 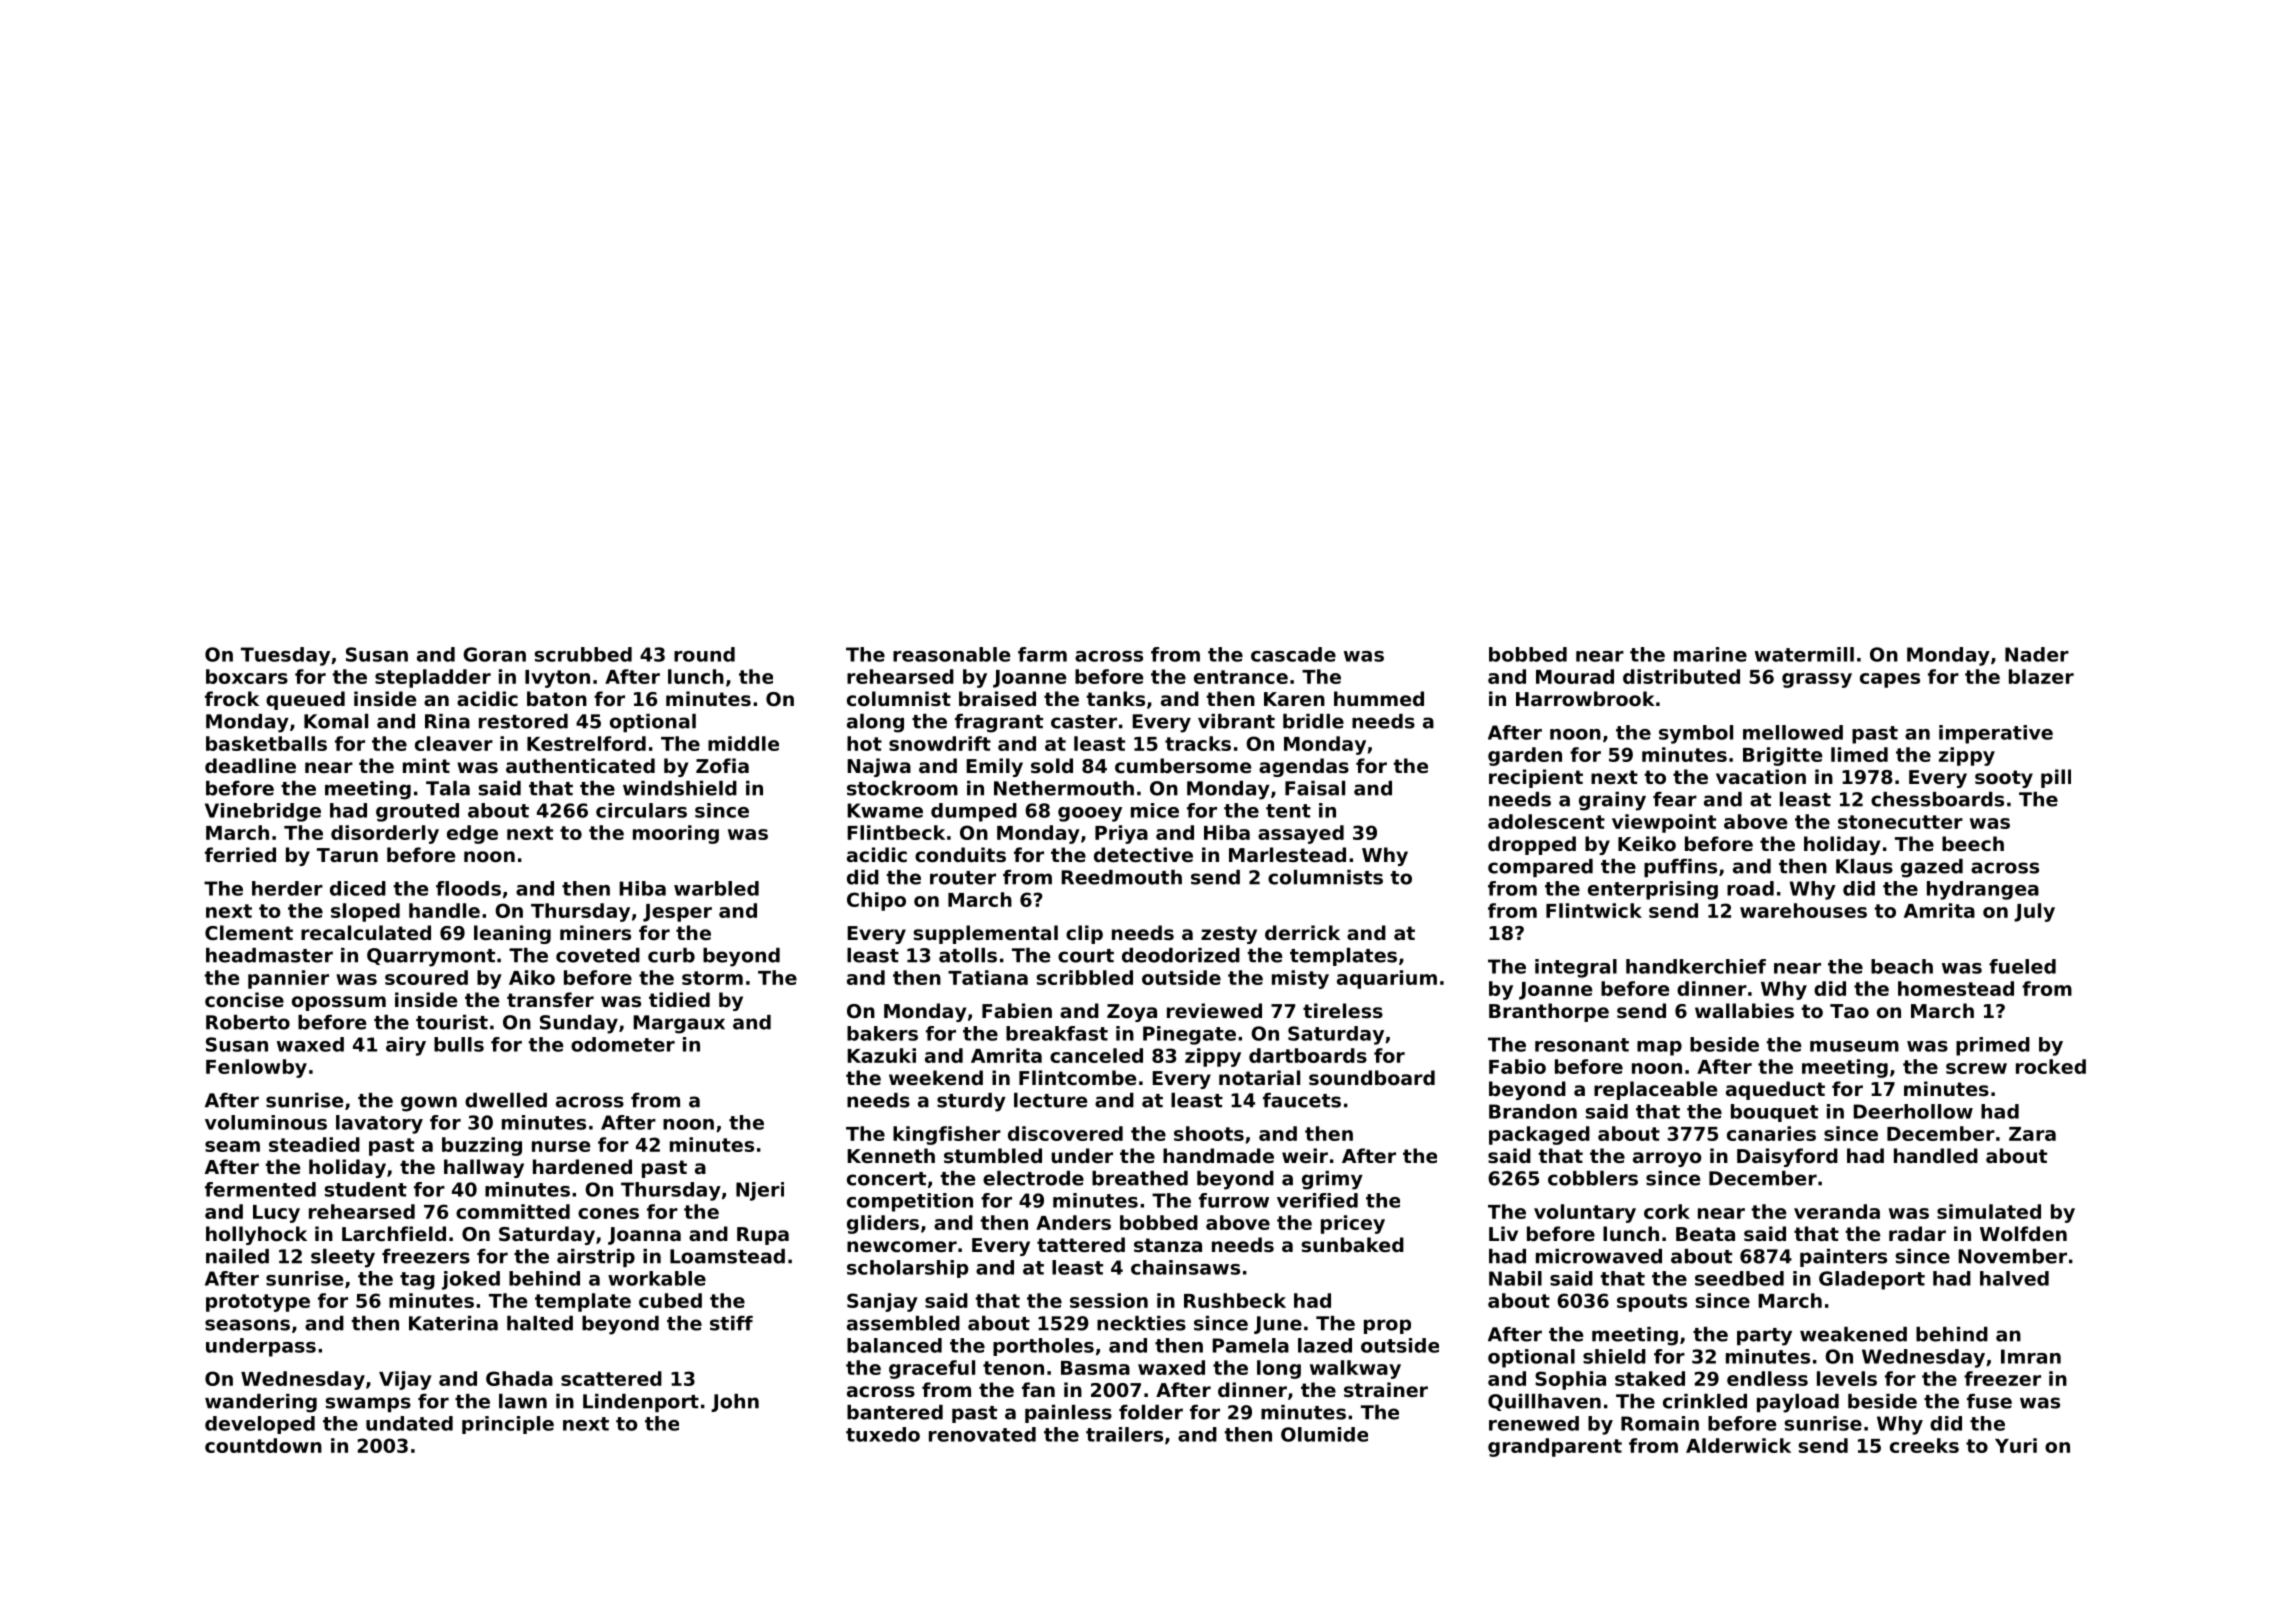 I want to click on nailed, so click(x=237, y=1256).
